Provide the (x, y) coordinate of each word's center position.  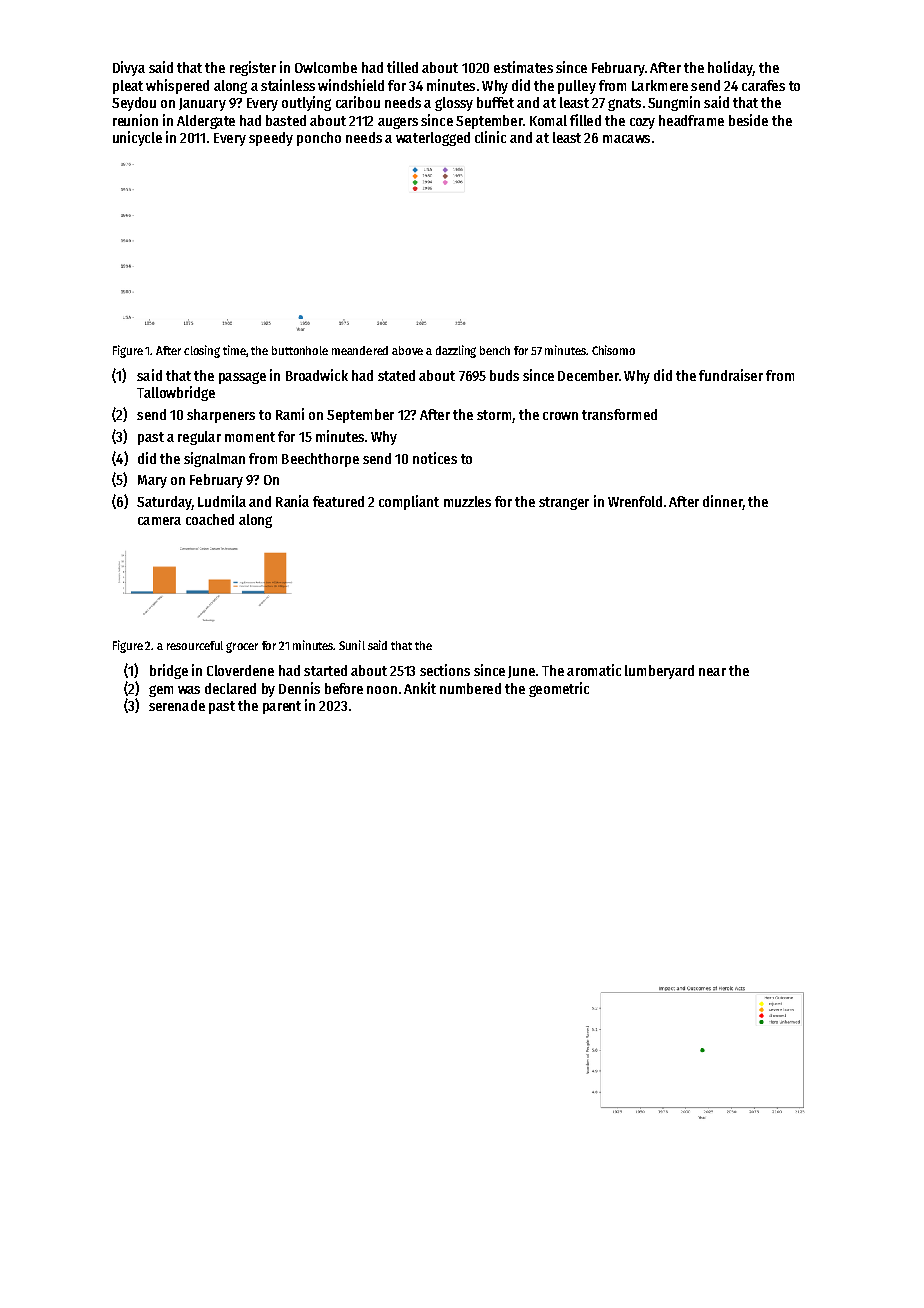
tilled (402, 67)
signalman (214, 459)
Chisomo (613, 350)
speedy (271, 139)
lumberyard (659, 672)
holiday (730, 68)
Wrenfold (635, 501)
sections (445, 670)
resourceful (195, 645)
